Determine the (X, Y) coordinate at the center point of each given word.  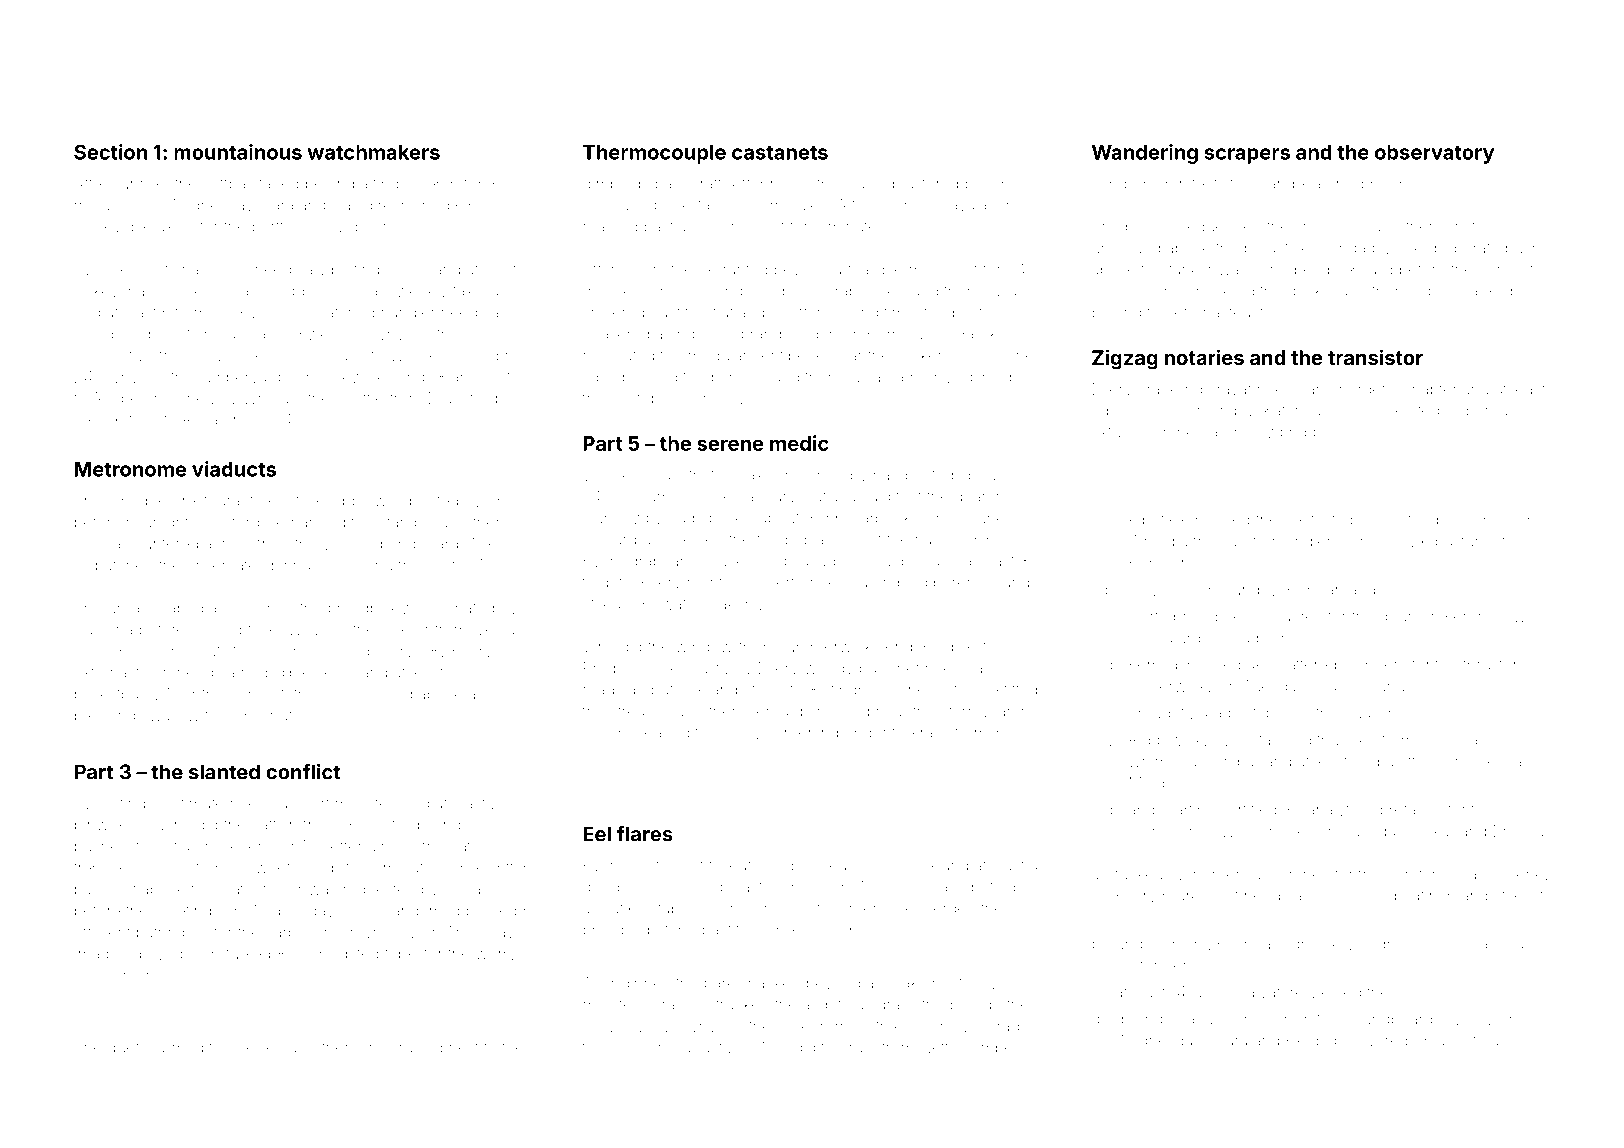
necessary (1345, 898)
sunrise (139, 184)
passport (105, 891)
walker (919, 355)
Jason (604, 733)
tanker (1190, 269)
